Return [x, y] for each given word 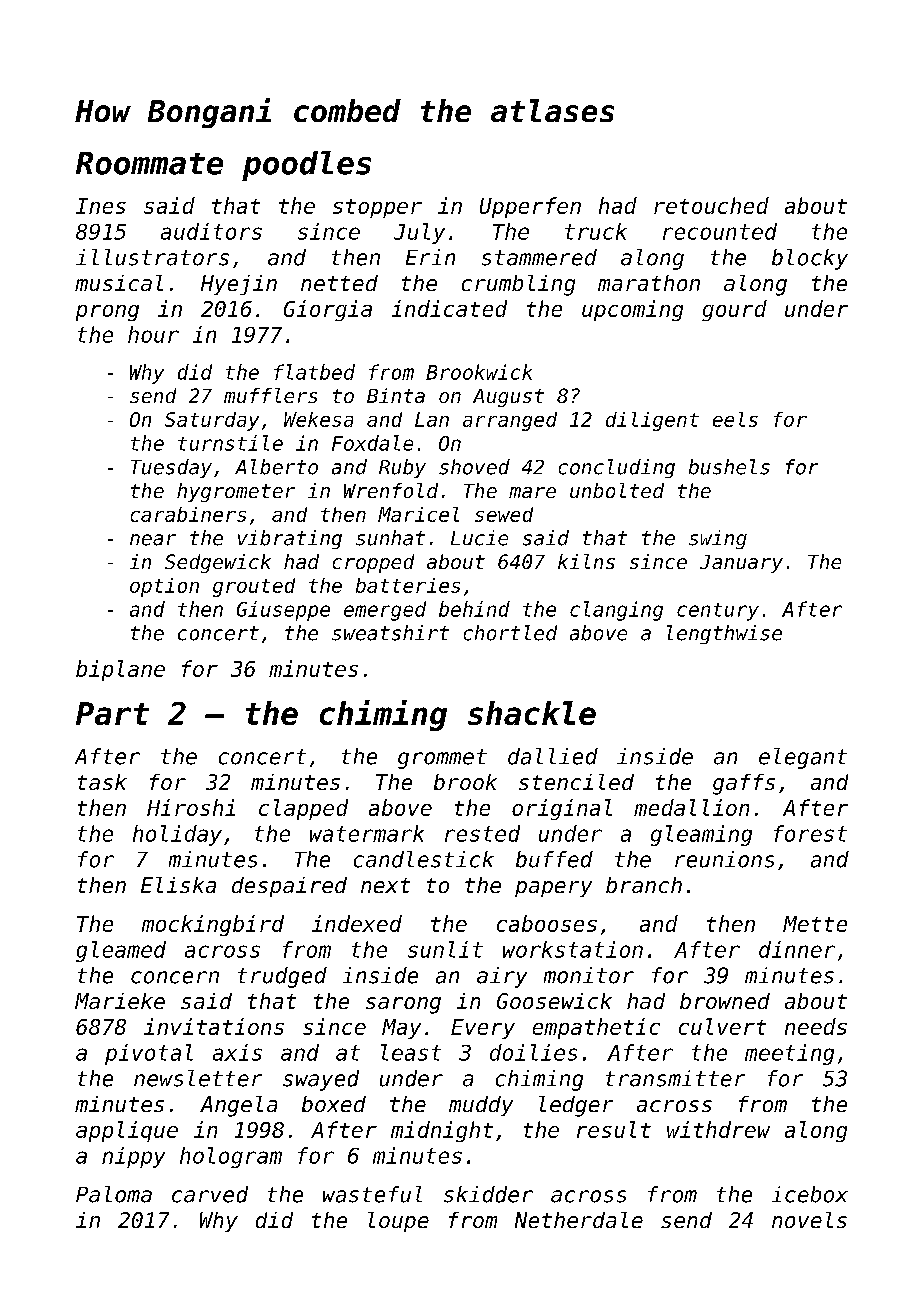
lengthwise [724, 634]
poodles [306, 166]
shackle [532, 713]
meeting [789, 1054]
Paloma [114, 1194]
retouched [711, 205]
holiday [177, 835]
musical [119, 283]
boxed [334, 1104]
